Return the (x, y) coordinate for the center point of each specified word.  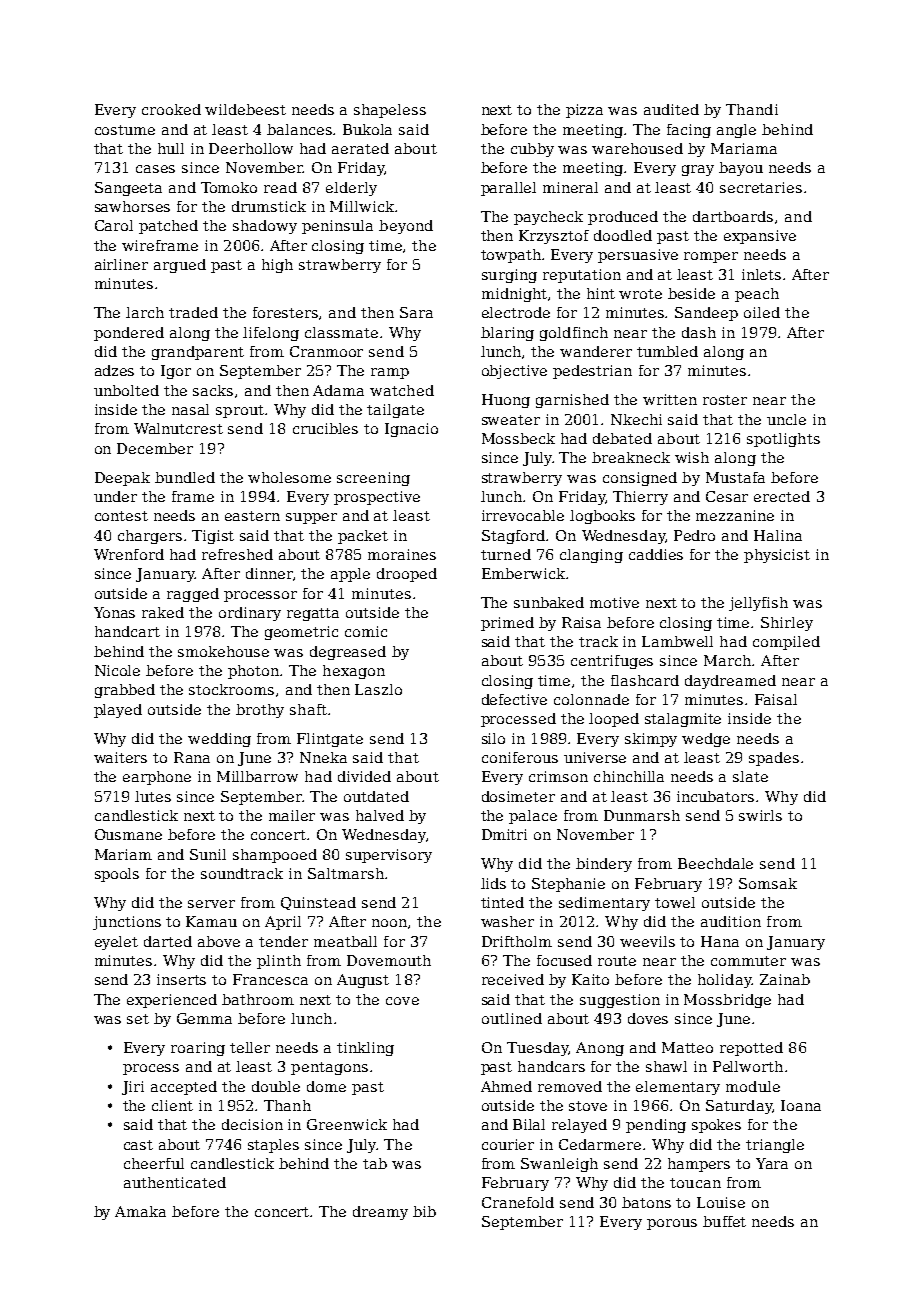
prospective (377, 498)
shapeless (390, 111)
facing (689, 131)
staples (273, 1146)
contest (121, 516)
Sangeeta (128, 189)
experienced (172, 1001)
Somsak (768, 883)
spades (774, 759)
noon (389, 923)
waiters (120, 757)
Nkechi (636, 419)
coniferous (520, 757)
